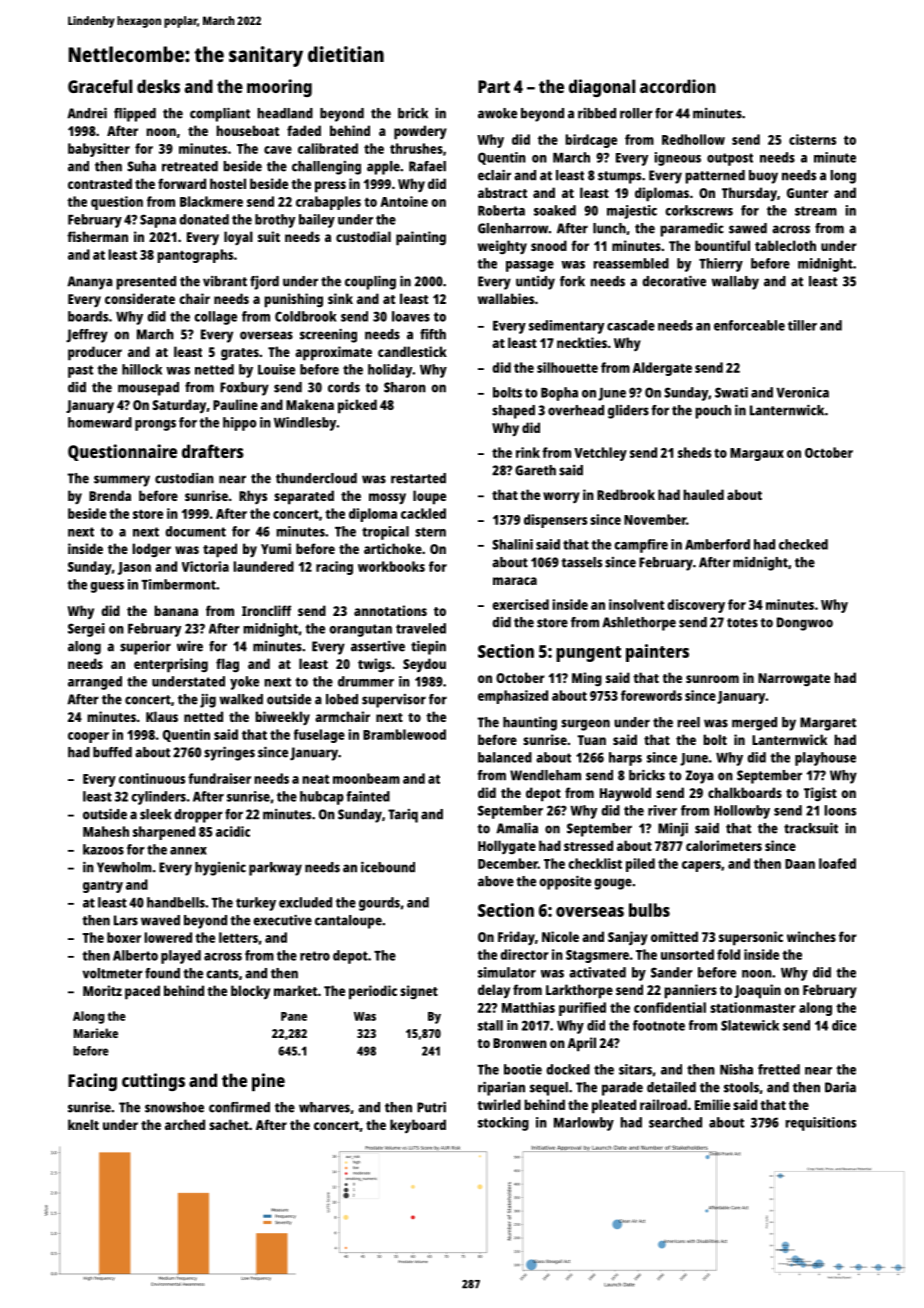 The image size is (924, 1308). I want to click on Dongwoo, so click(805, 624).
